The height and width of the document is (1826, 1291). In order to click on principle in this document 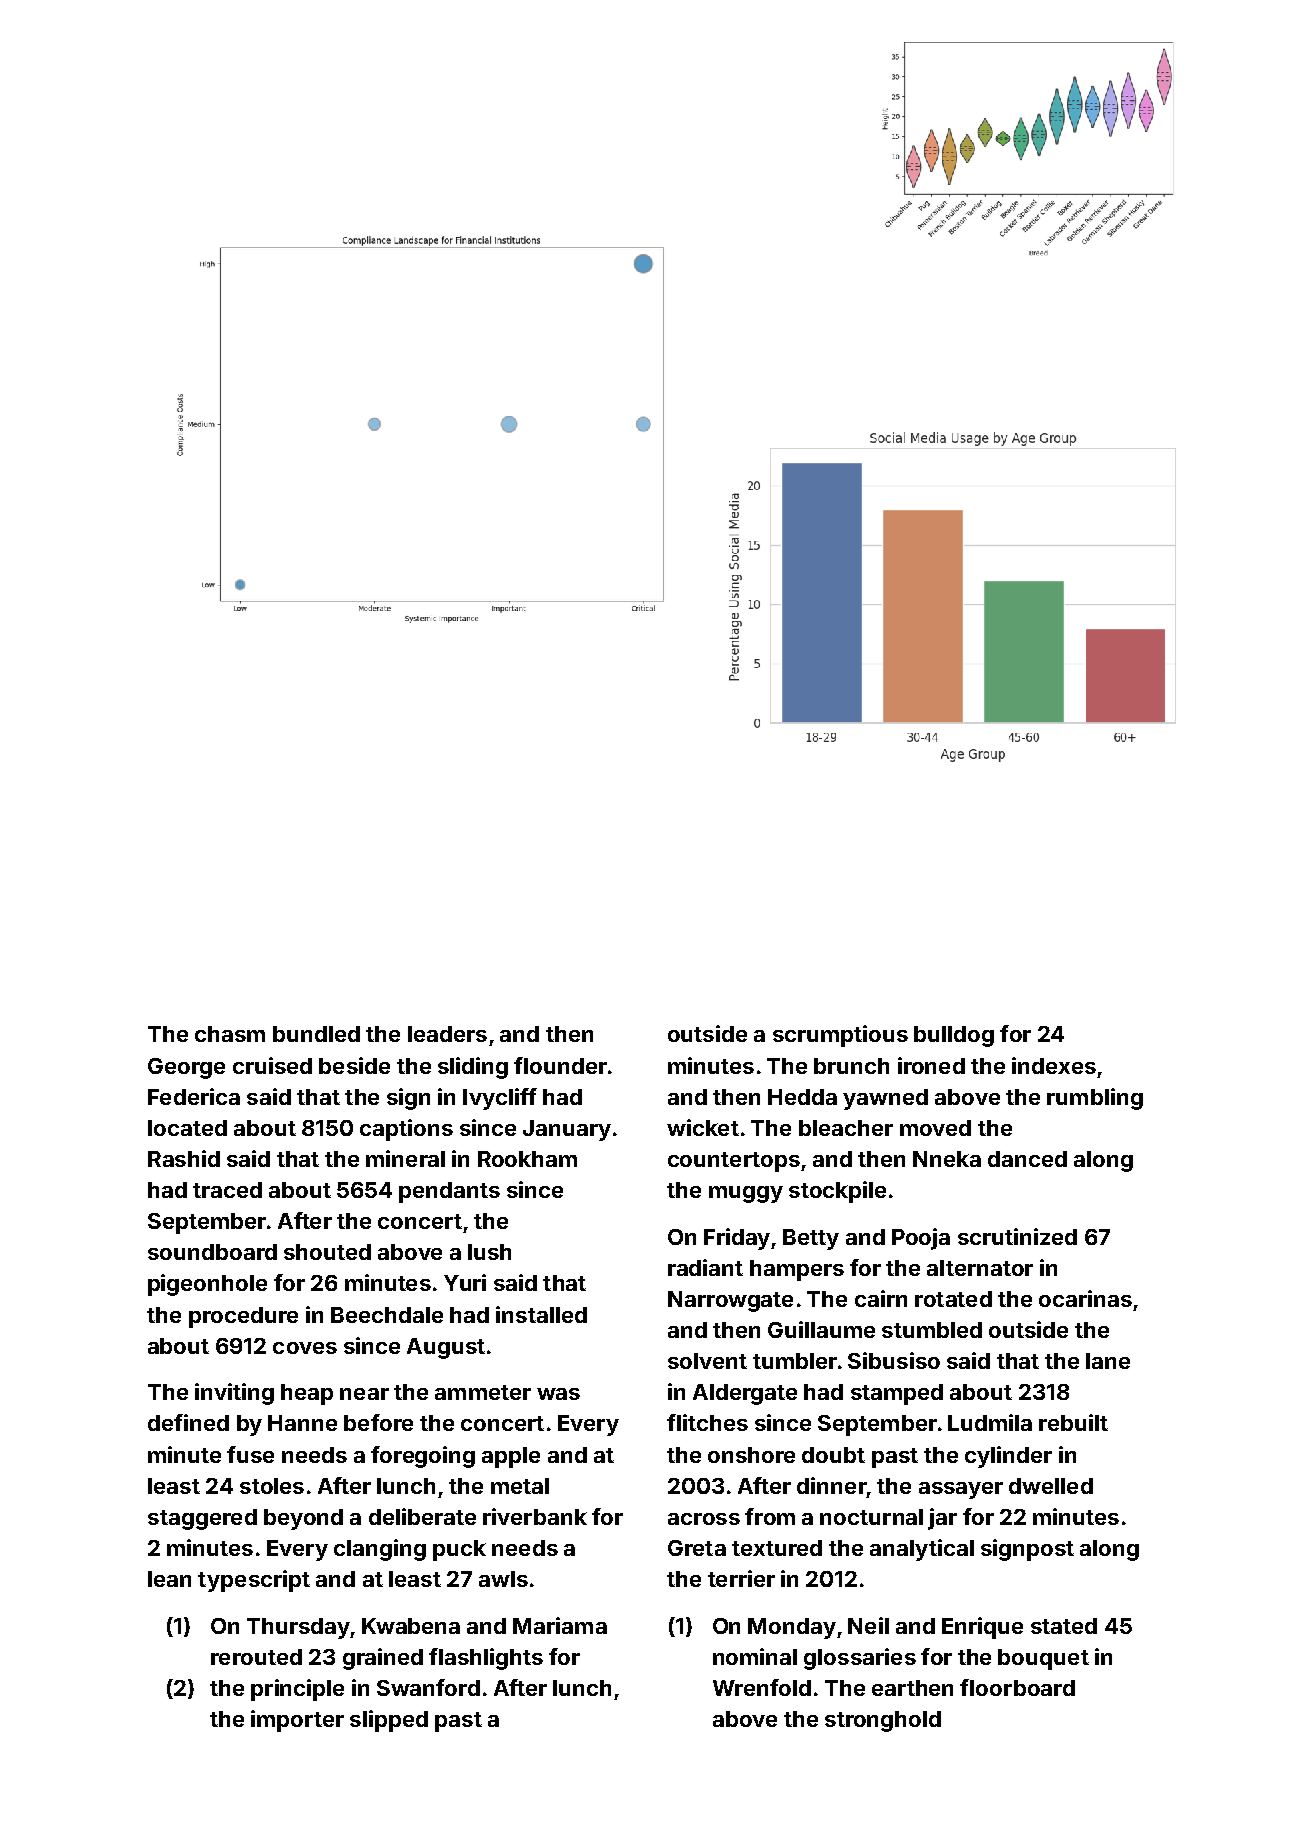, I will do `click(297, 1690)`.
